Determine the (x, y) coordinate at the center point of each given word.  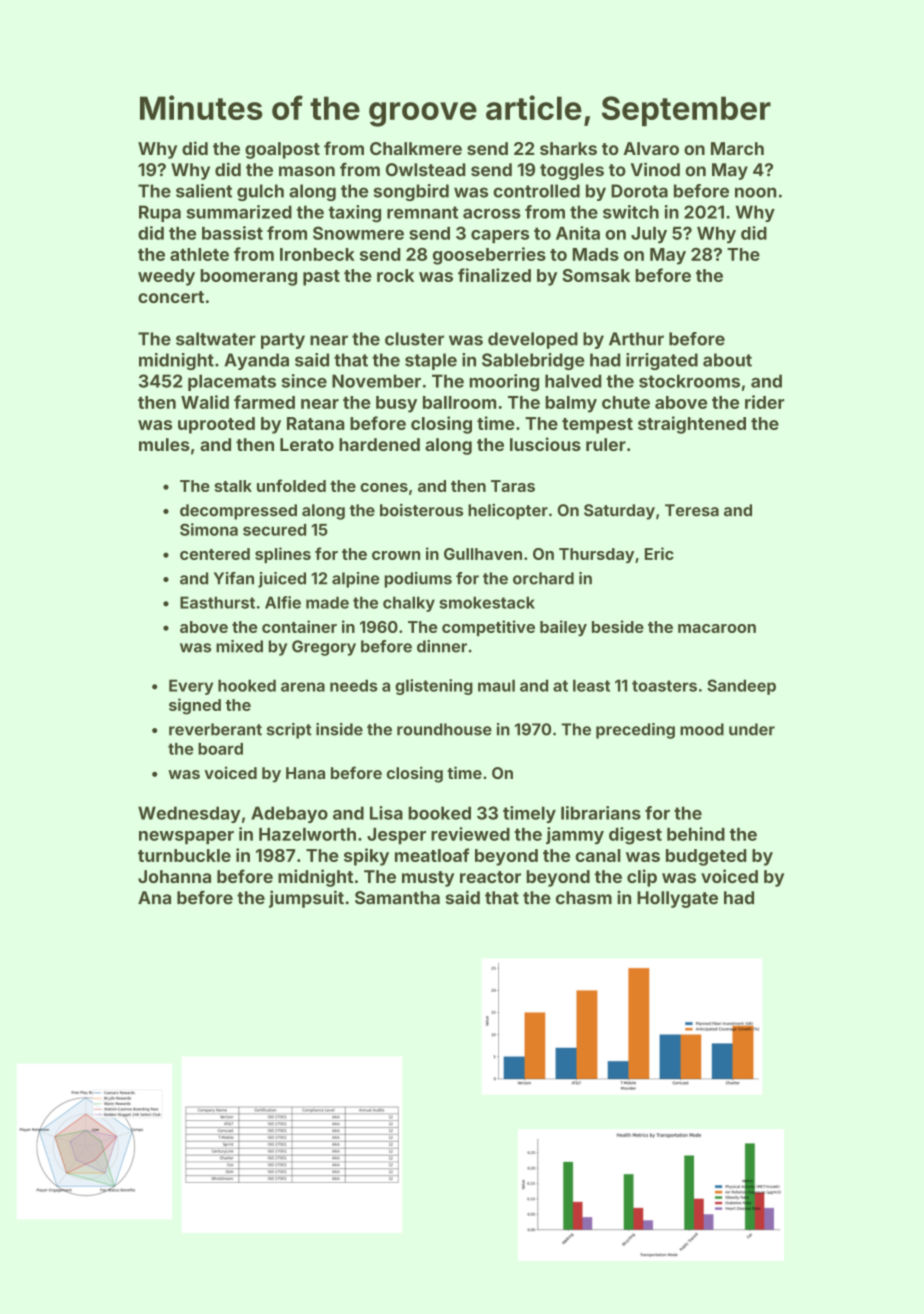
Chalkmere (416, 148)
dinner (442, 646)
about (727, 360)
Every (191, 687)
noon (755, 192)
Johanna (174, 876)
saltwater (216, 339)
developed (533, 340)
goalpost (282, 150)
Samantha (397, 898)
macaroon (717, 628)
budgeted (706, 857)
